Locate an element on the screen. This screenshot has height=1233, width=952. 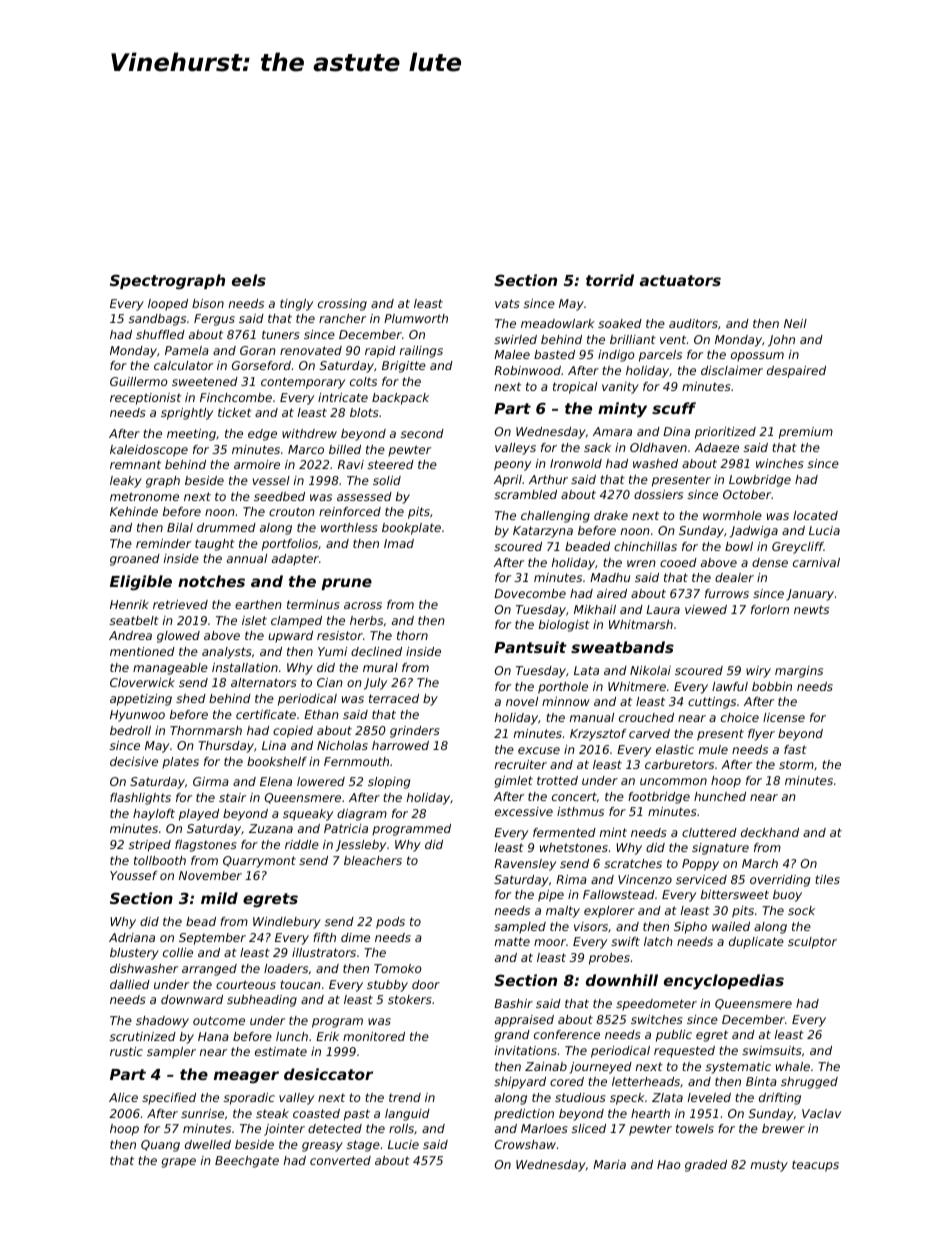
across is located at coordinates (363, 605).
